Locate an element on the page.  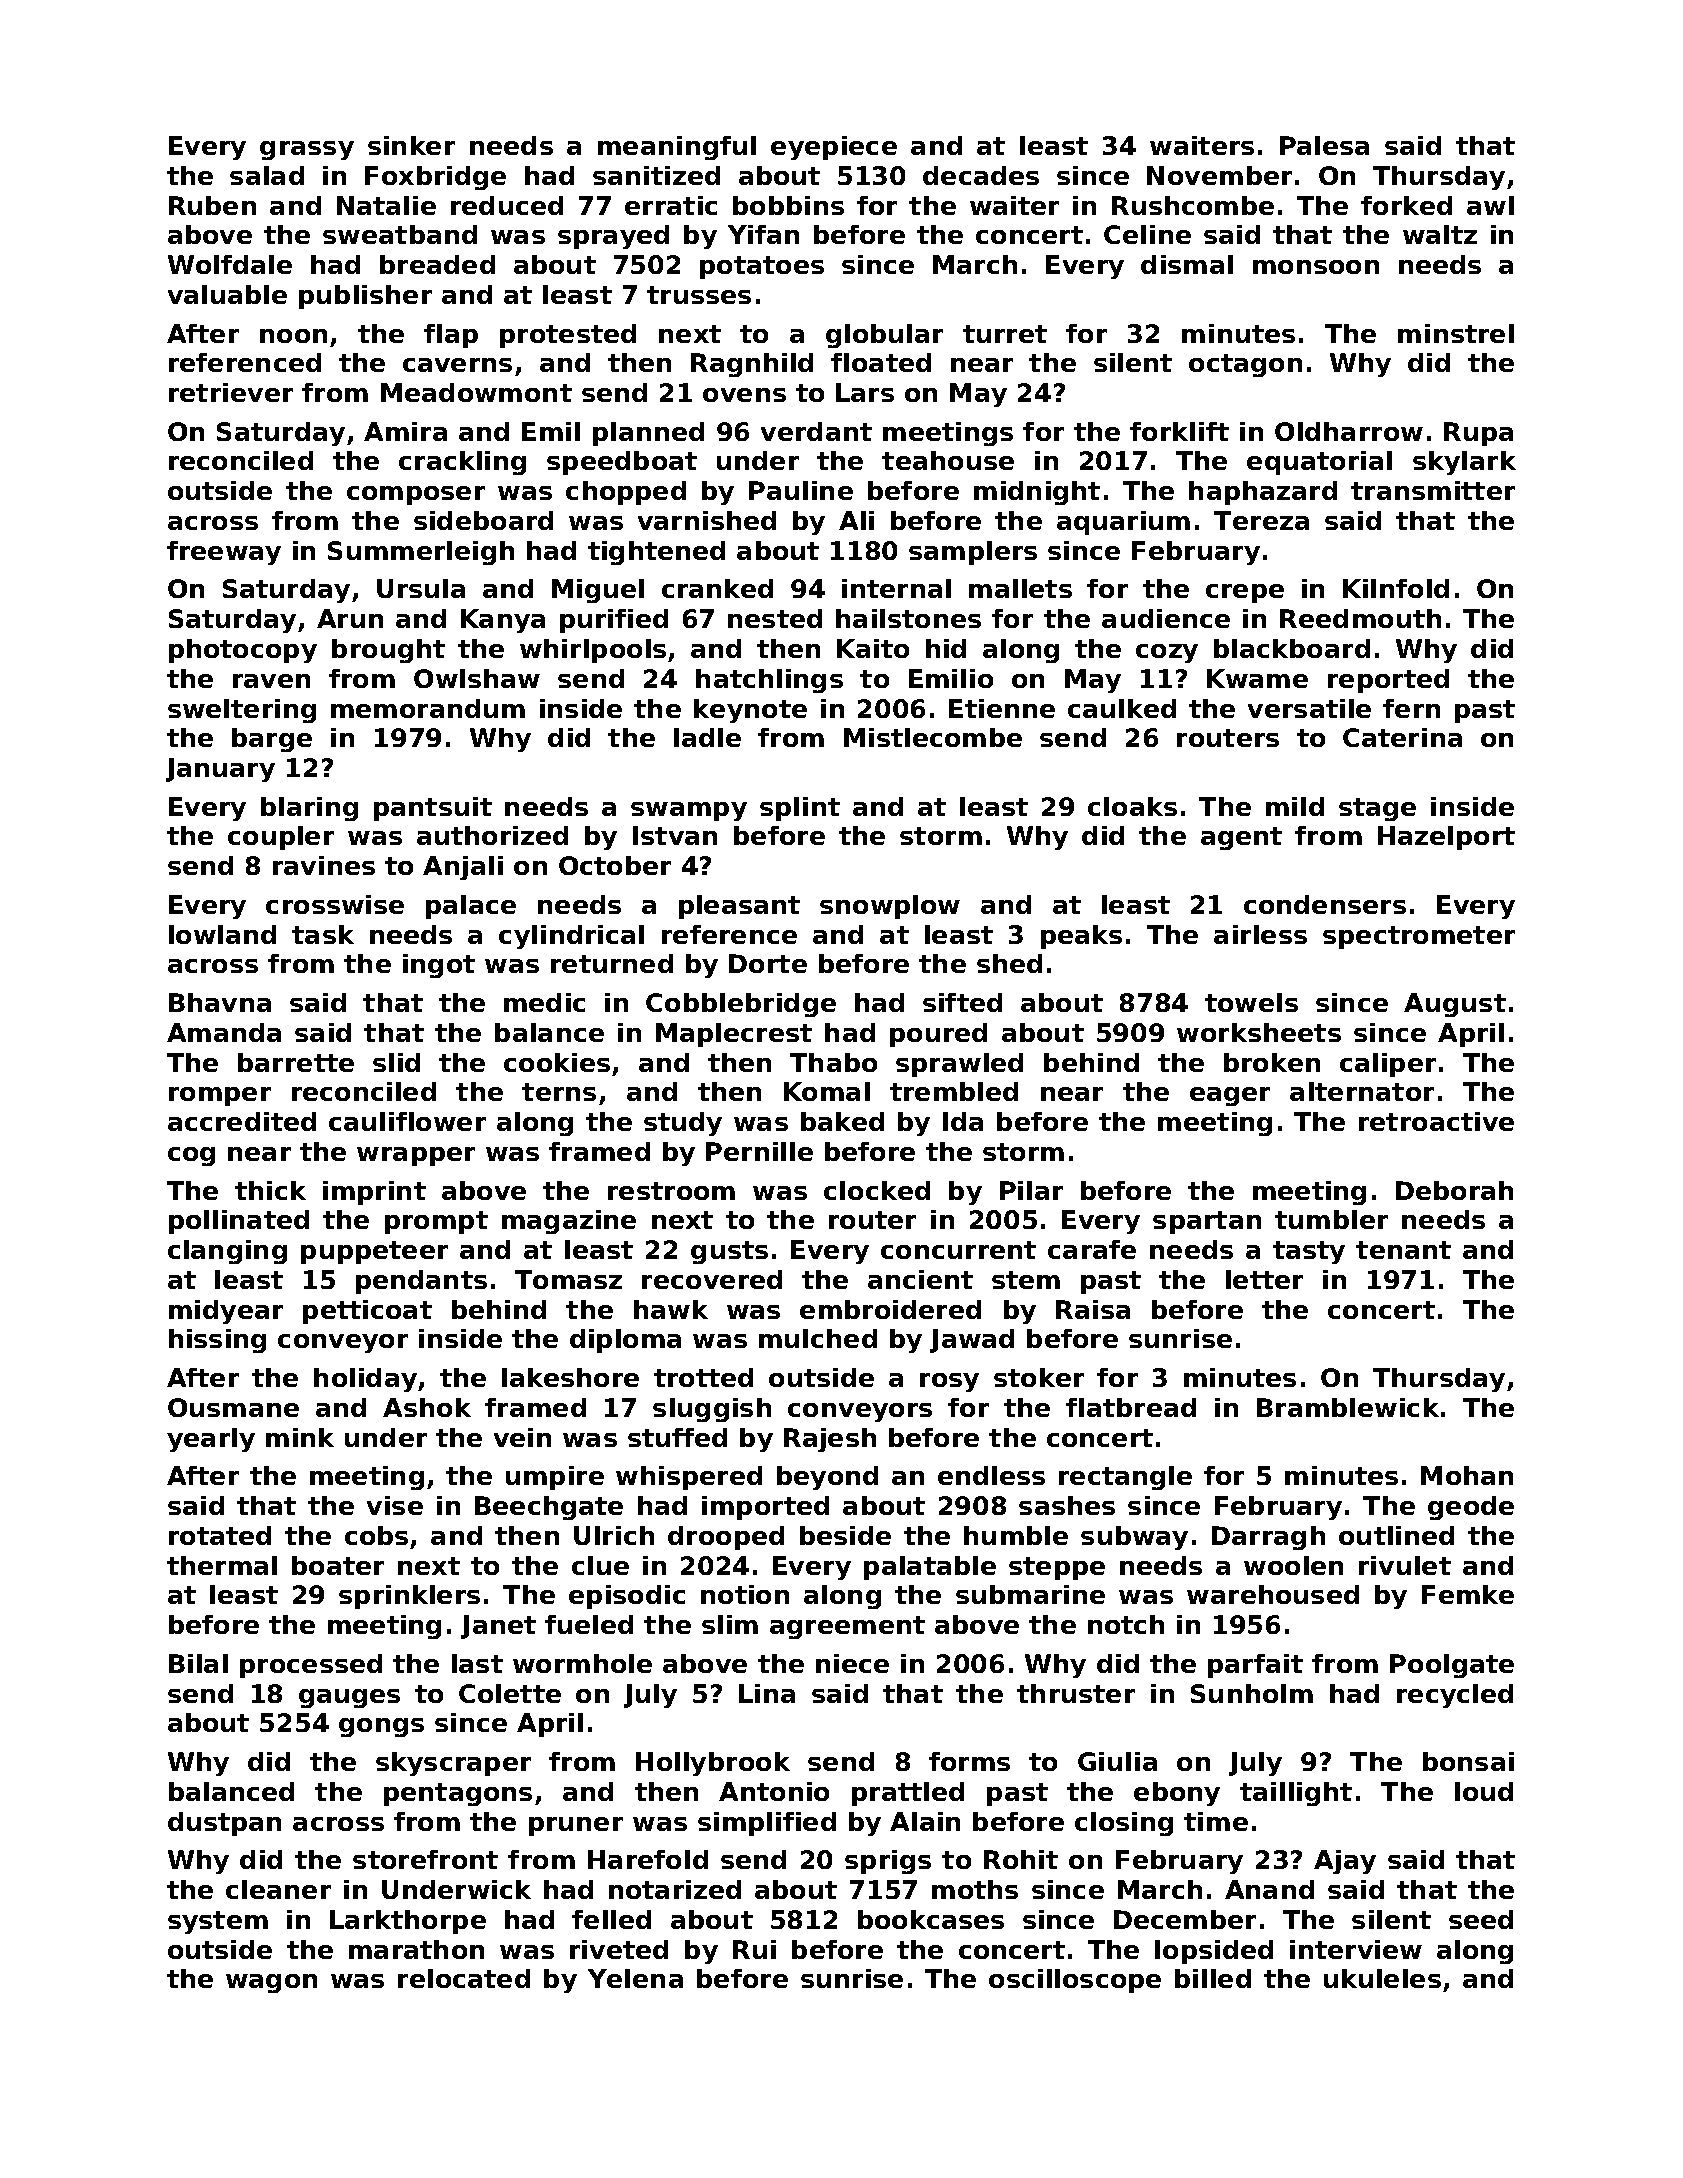
Bramblewick is located at coordinates (1348, 1407).
